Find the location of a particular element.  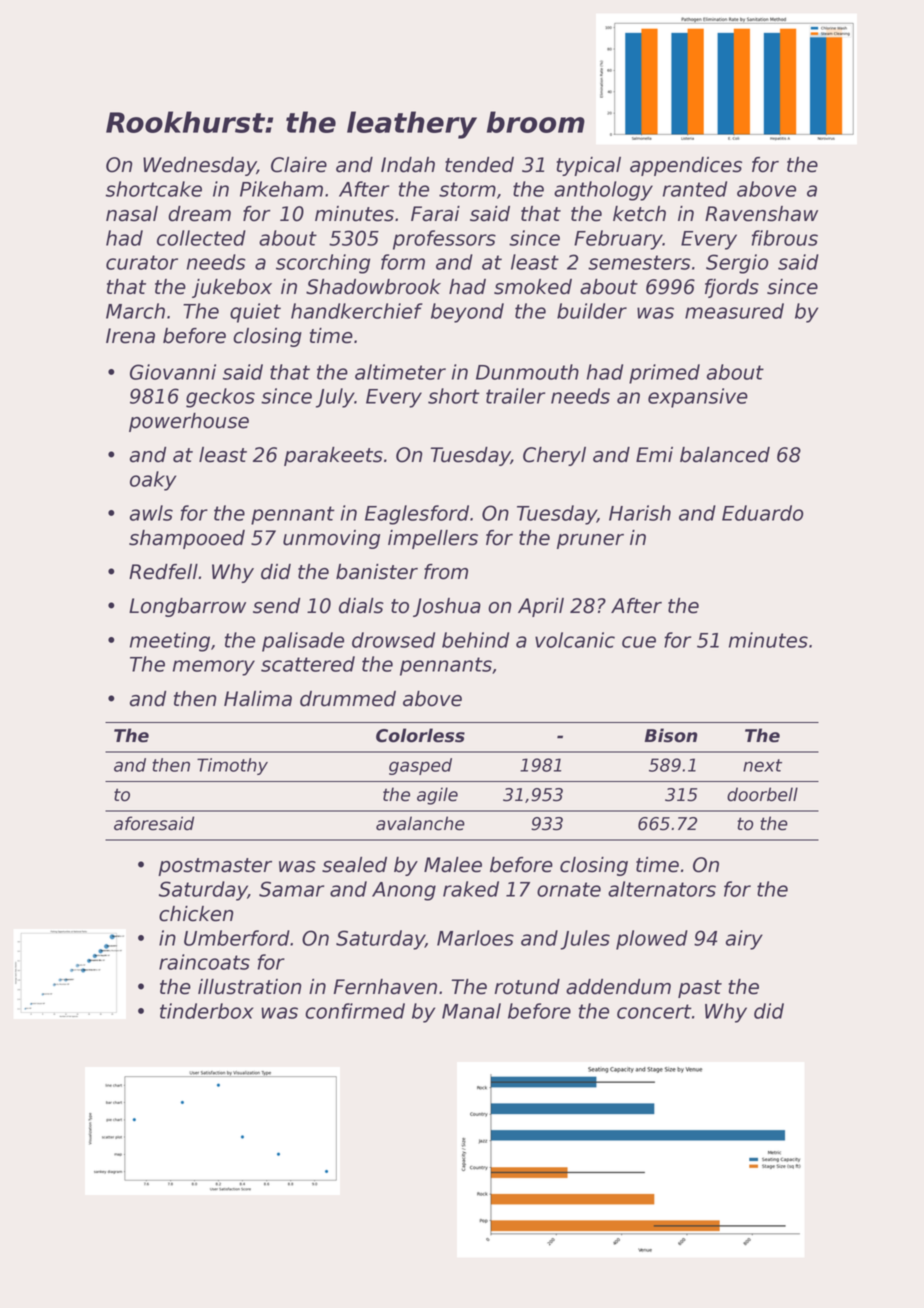

Claire is located at coordinates (299, 165).
